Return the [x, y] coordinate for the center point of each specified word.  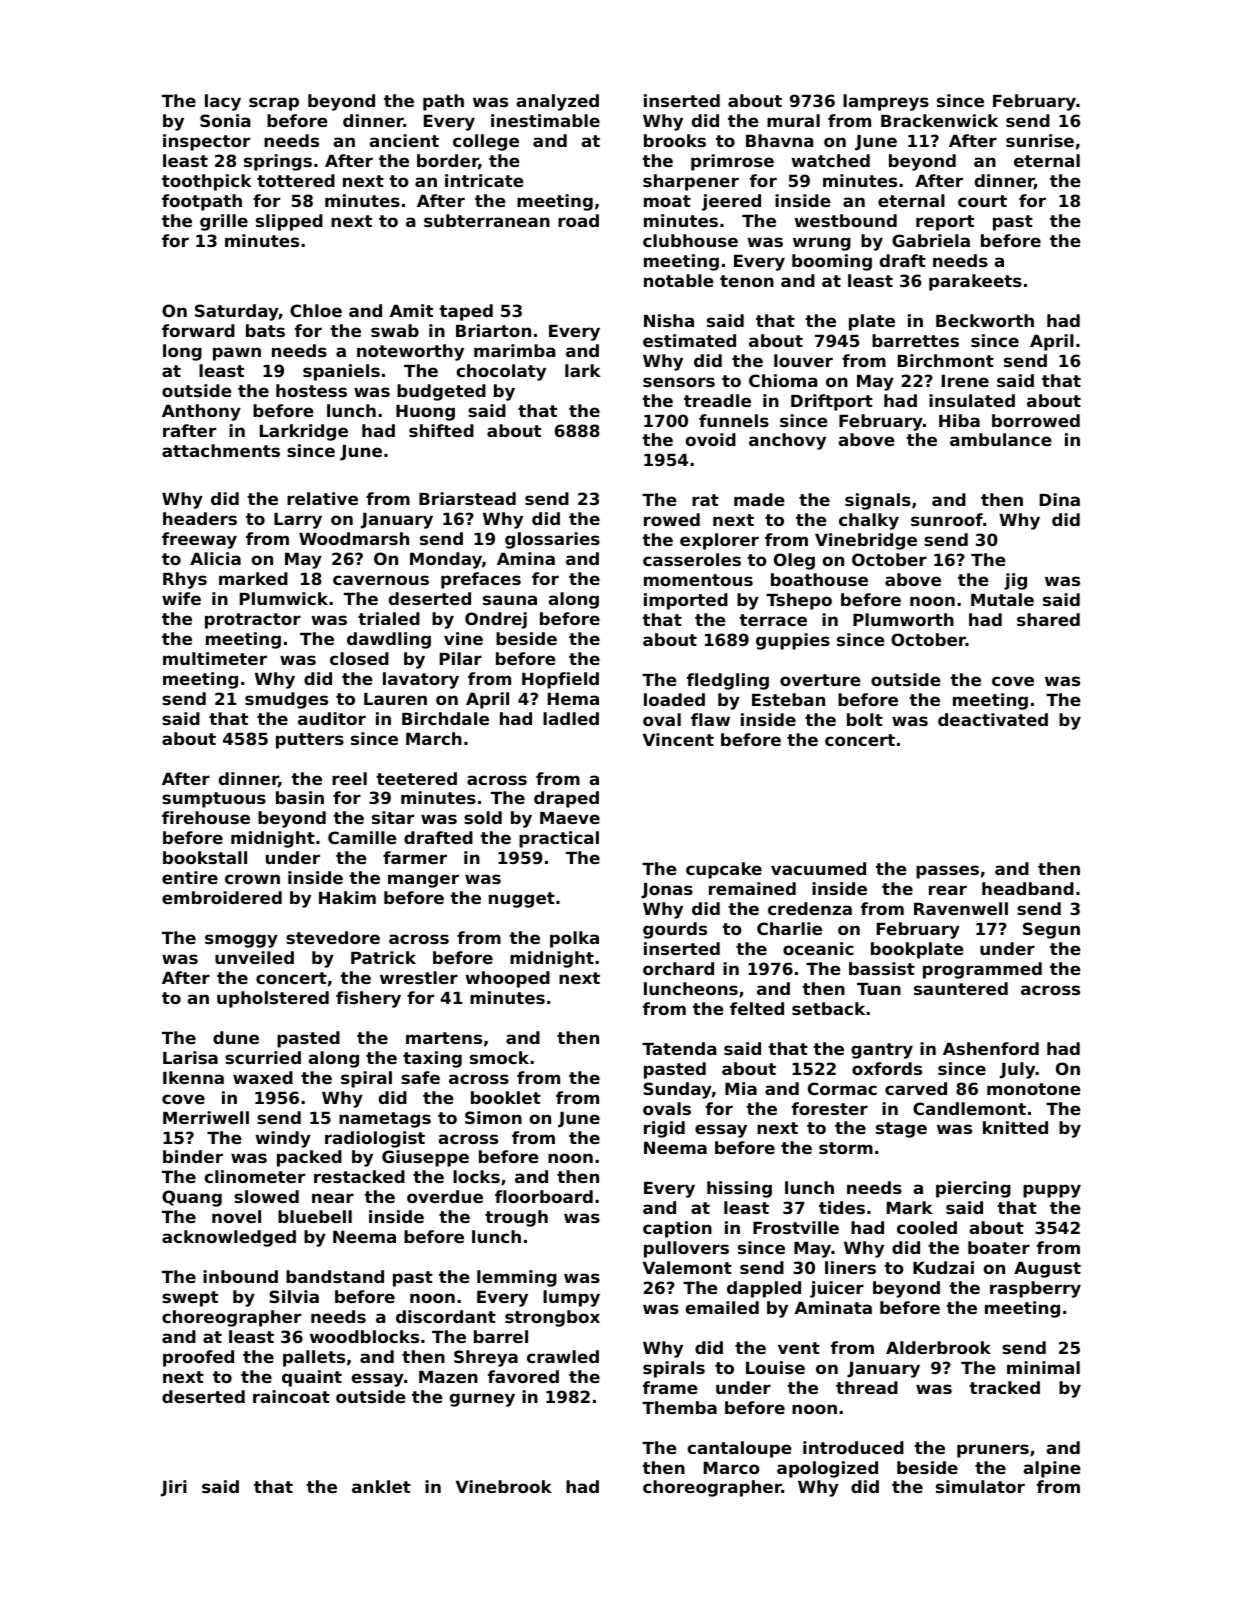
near [333, 1198]
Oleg [794, 561]
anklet [381, 1486]
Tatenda [679, 1048]
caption [677, 1229]
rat [705, 500]
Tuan [879, 989]
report [945, 223]
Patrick [383, 957]
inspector [206, 142]
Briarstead [467, 498]
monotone [1034, 1089]
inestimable [545, 120]
